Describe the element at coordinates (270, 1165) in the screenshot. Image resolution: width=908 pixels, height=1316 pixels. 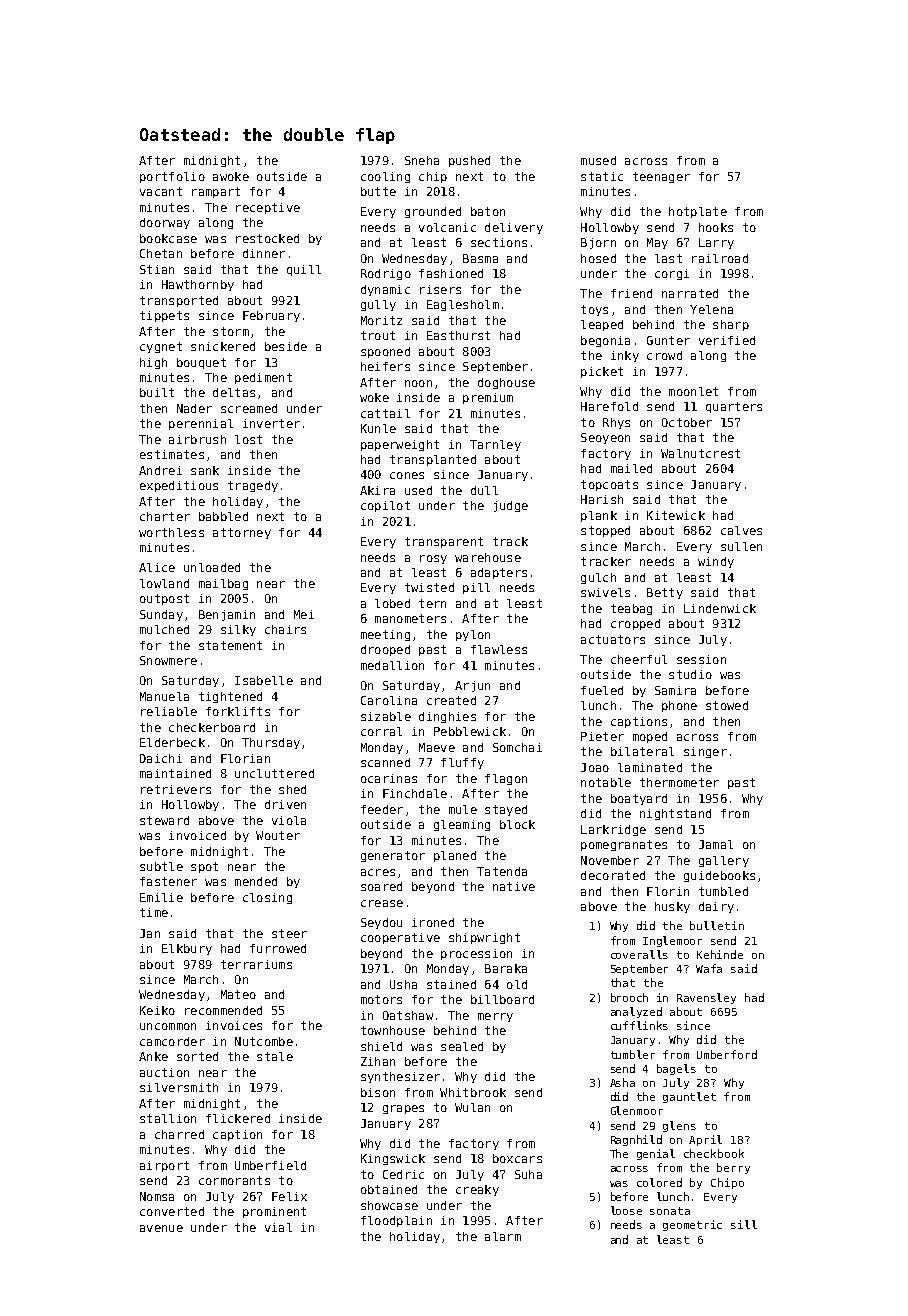
I see `Umberfield` at that location.
